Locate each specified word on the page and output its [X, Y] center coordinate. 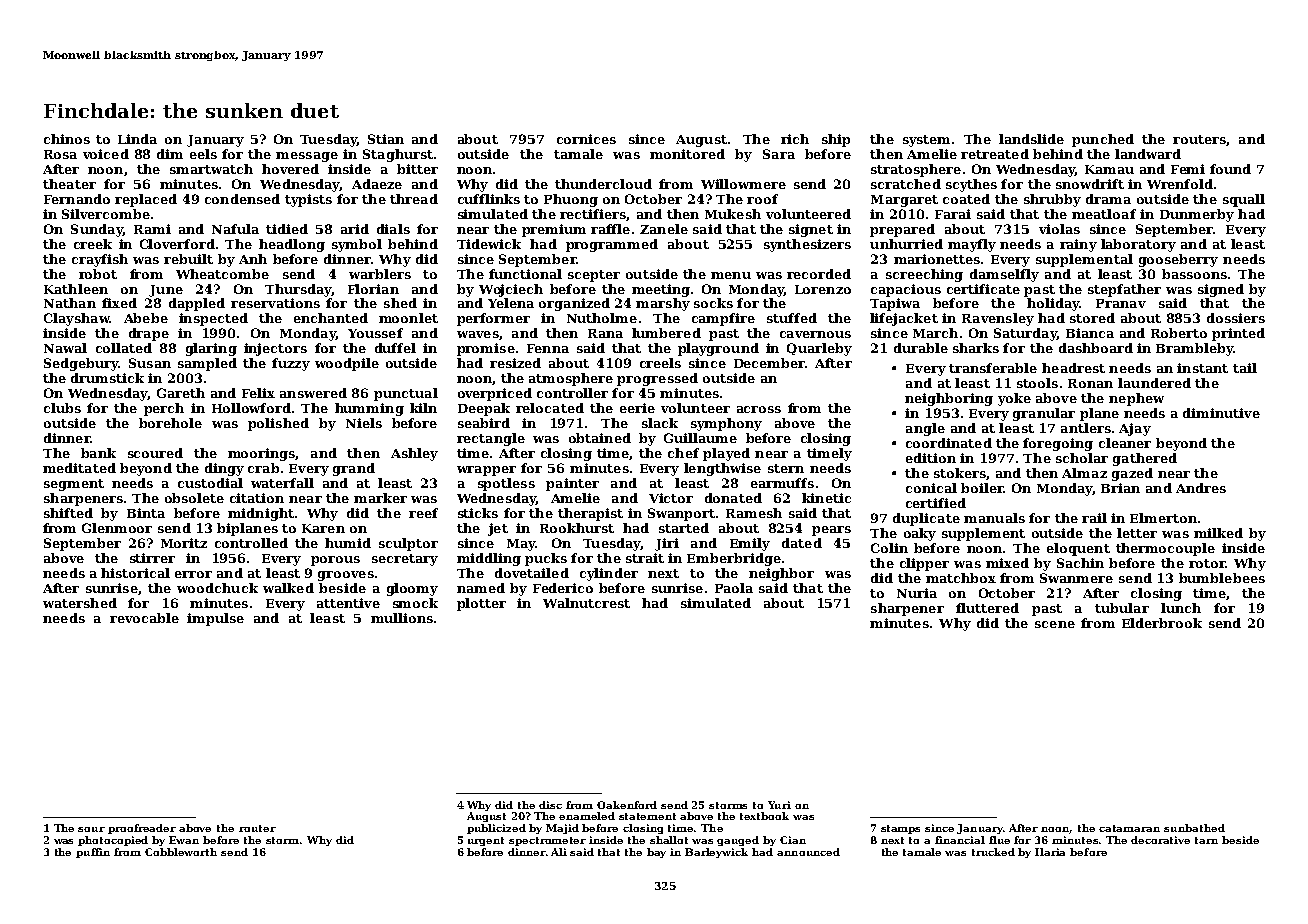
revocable [144, 618]
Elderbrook [1162, 623]
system [926, 141]
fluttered [987, 608]
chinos [67, 139]
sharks [976, 348]
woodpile [347, 364]
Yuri [779, 805]
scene [1055, 624]
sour [91, 829]
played [726, 454]
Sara [779, 154]
